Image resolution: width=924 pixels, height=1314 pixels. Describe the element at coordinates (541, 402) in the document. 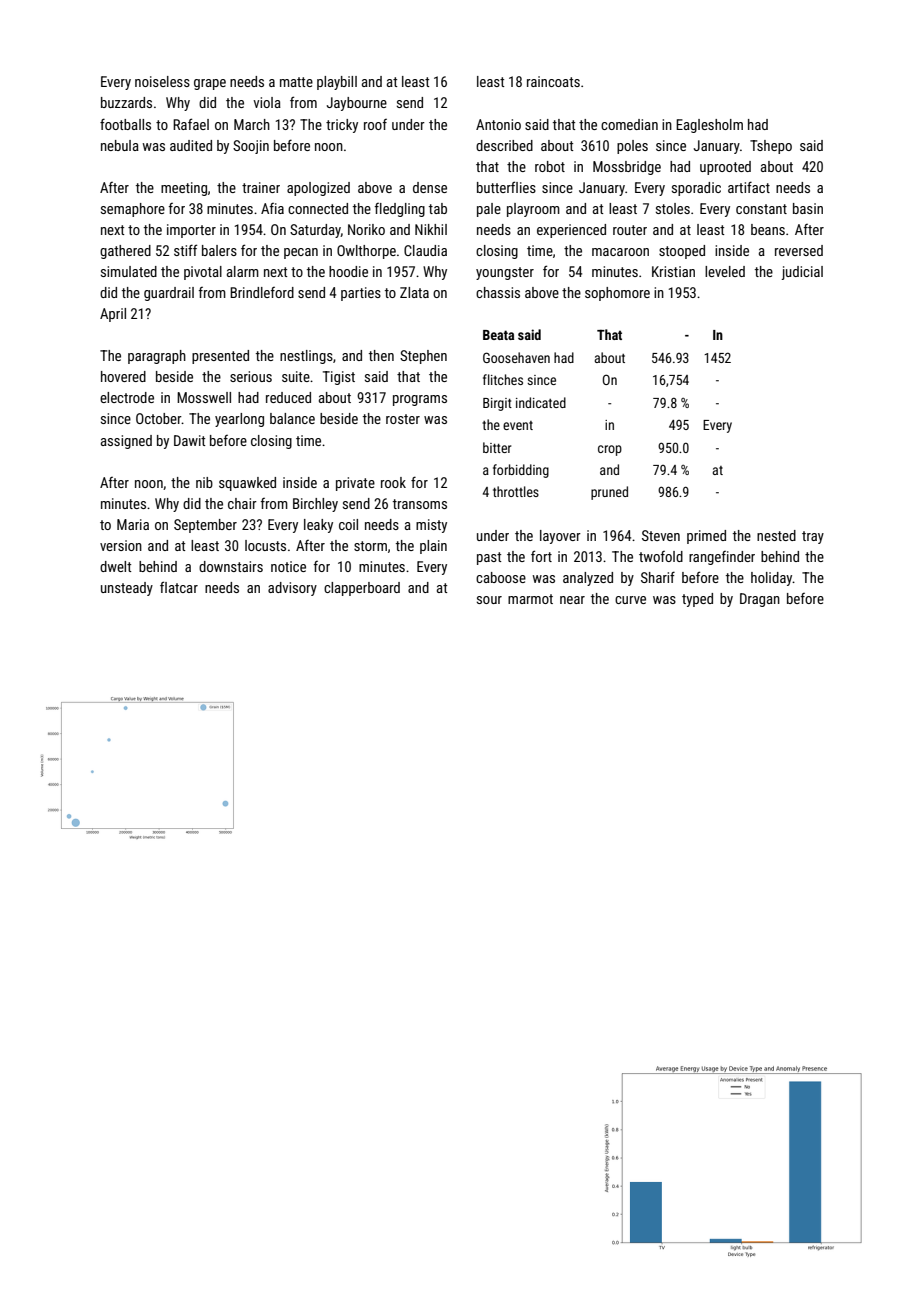

I see `indicated` at that location.
